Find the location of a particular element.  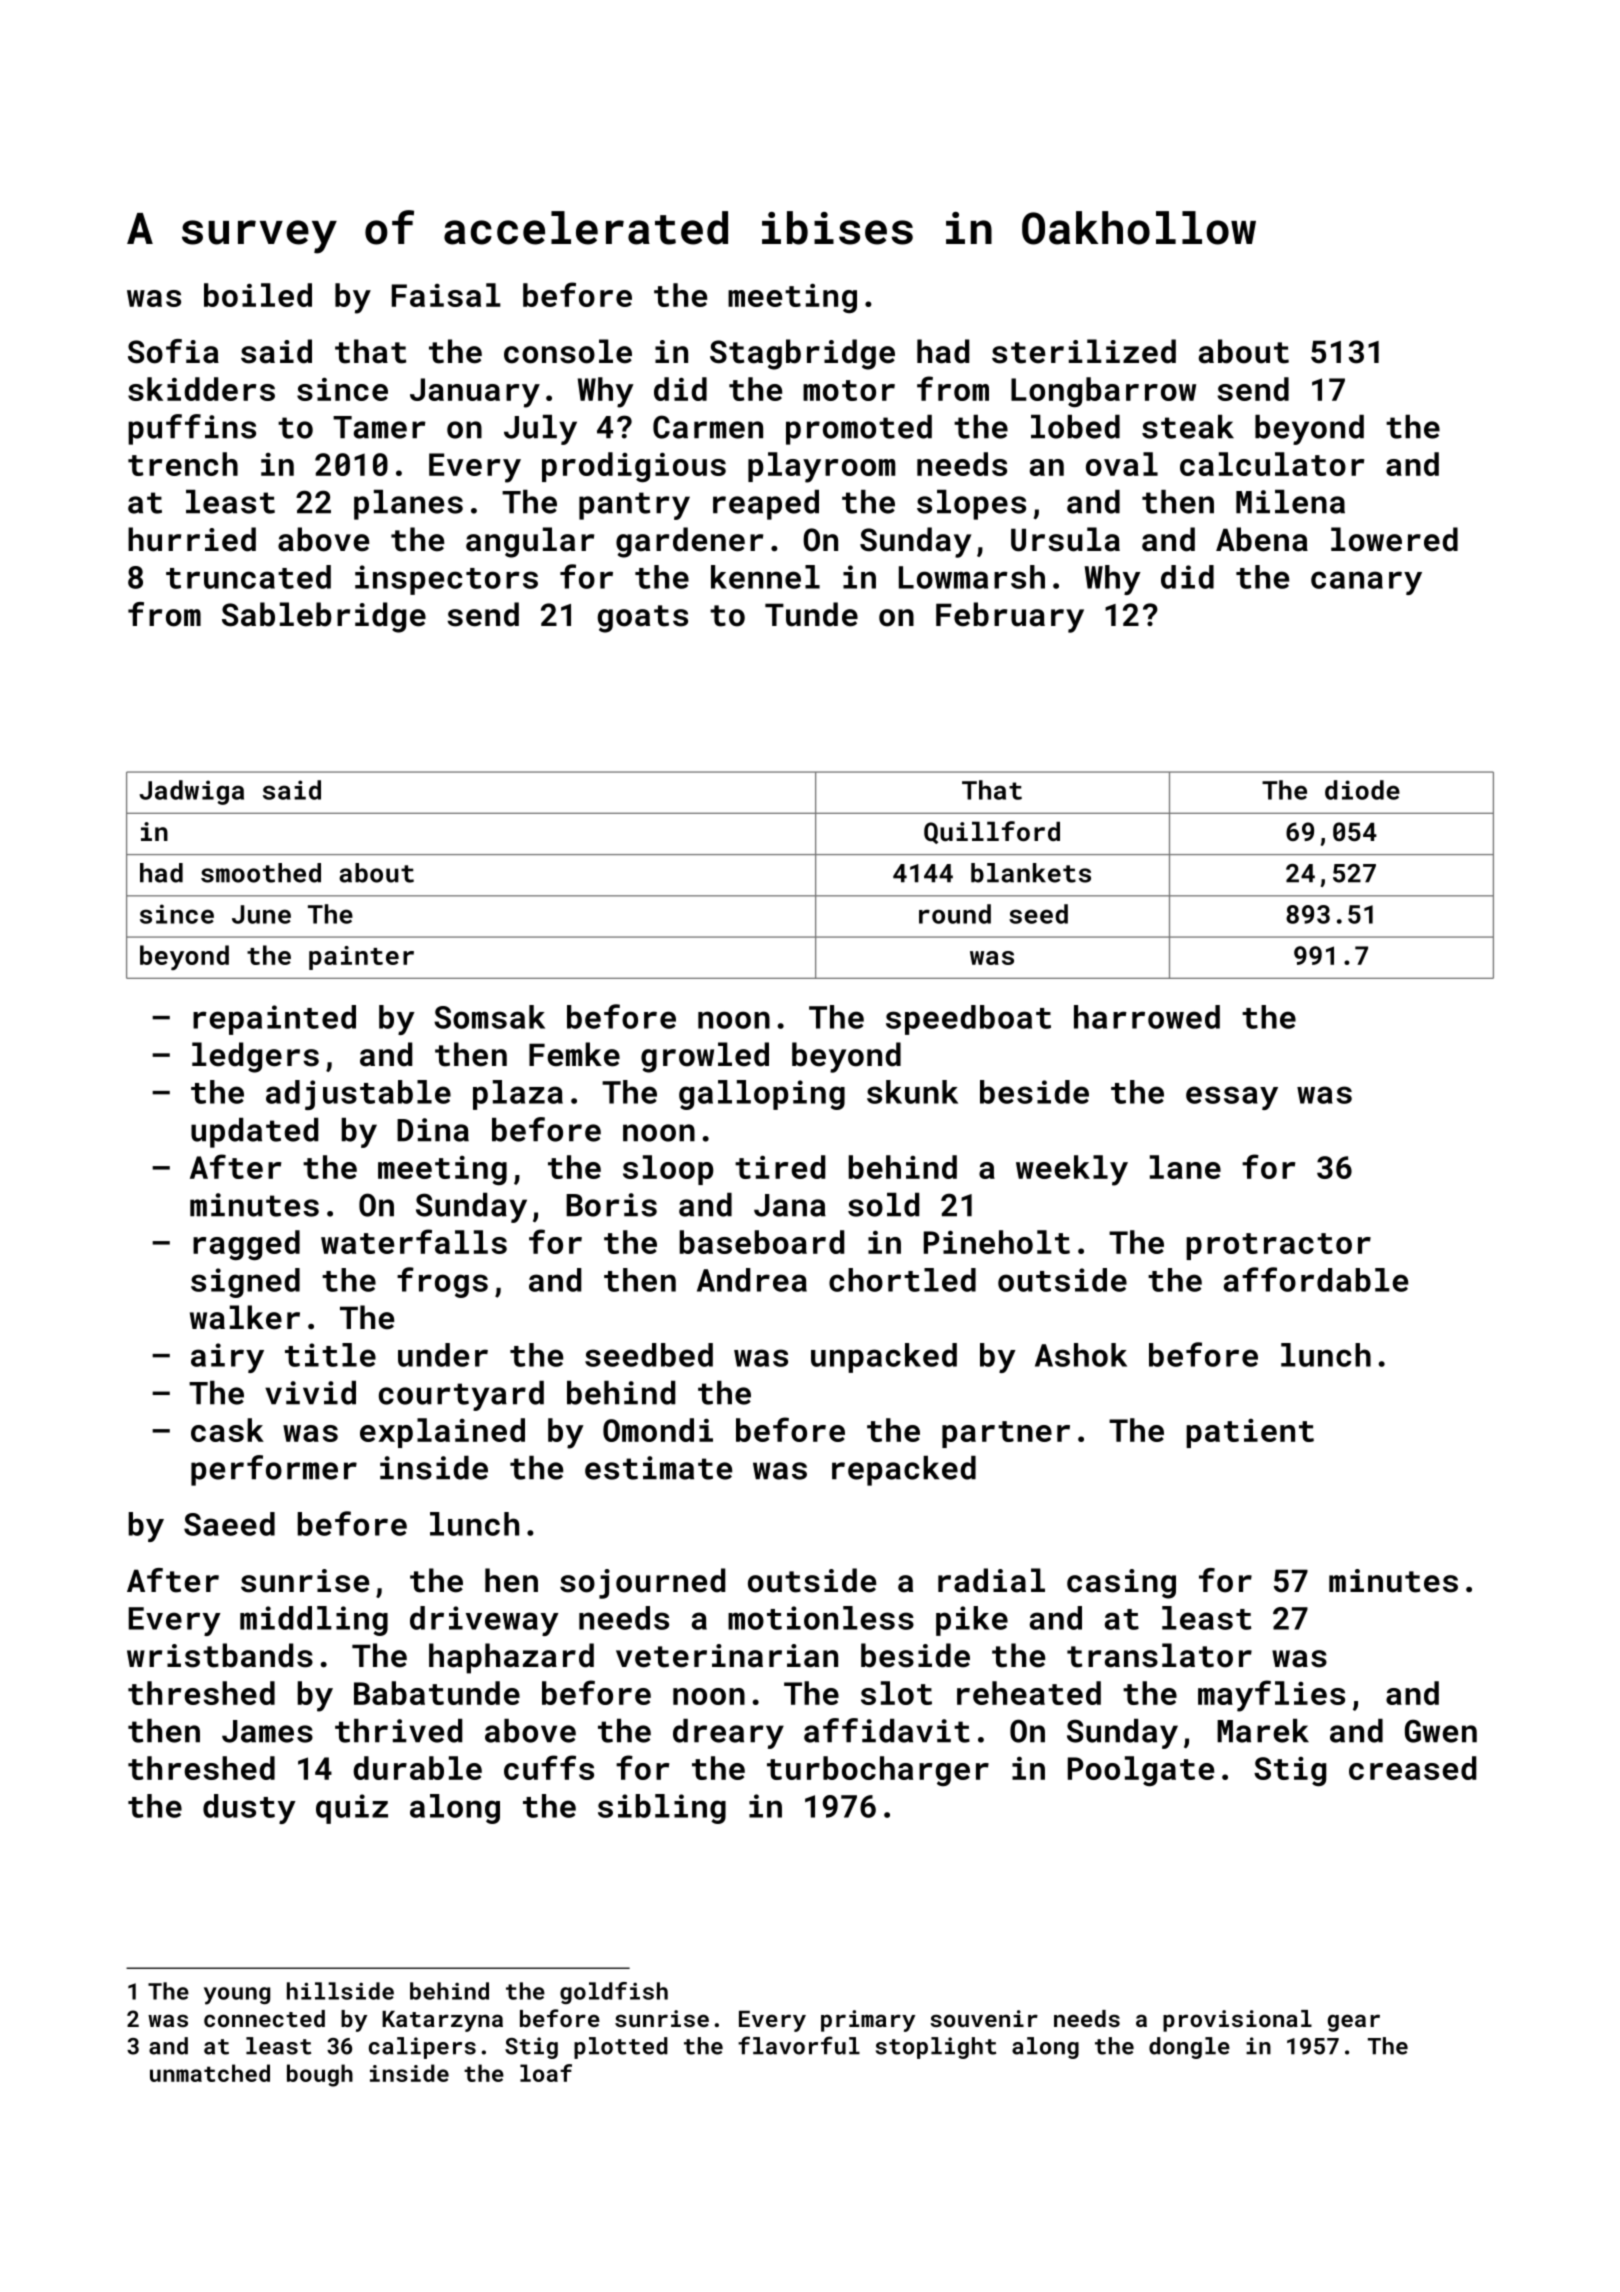

unmatched is located at coordinates (210, 2073).
